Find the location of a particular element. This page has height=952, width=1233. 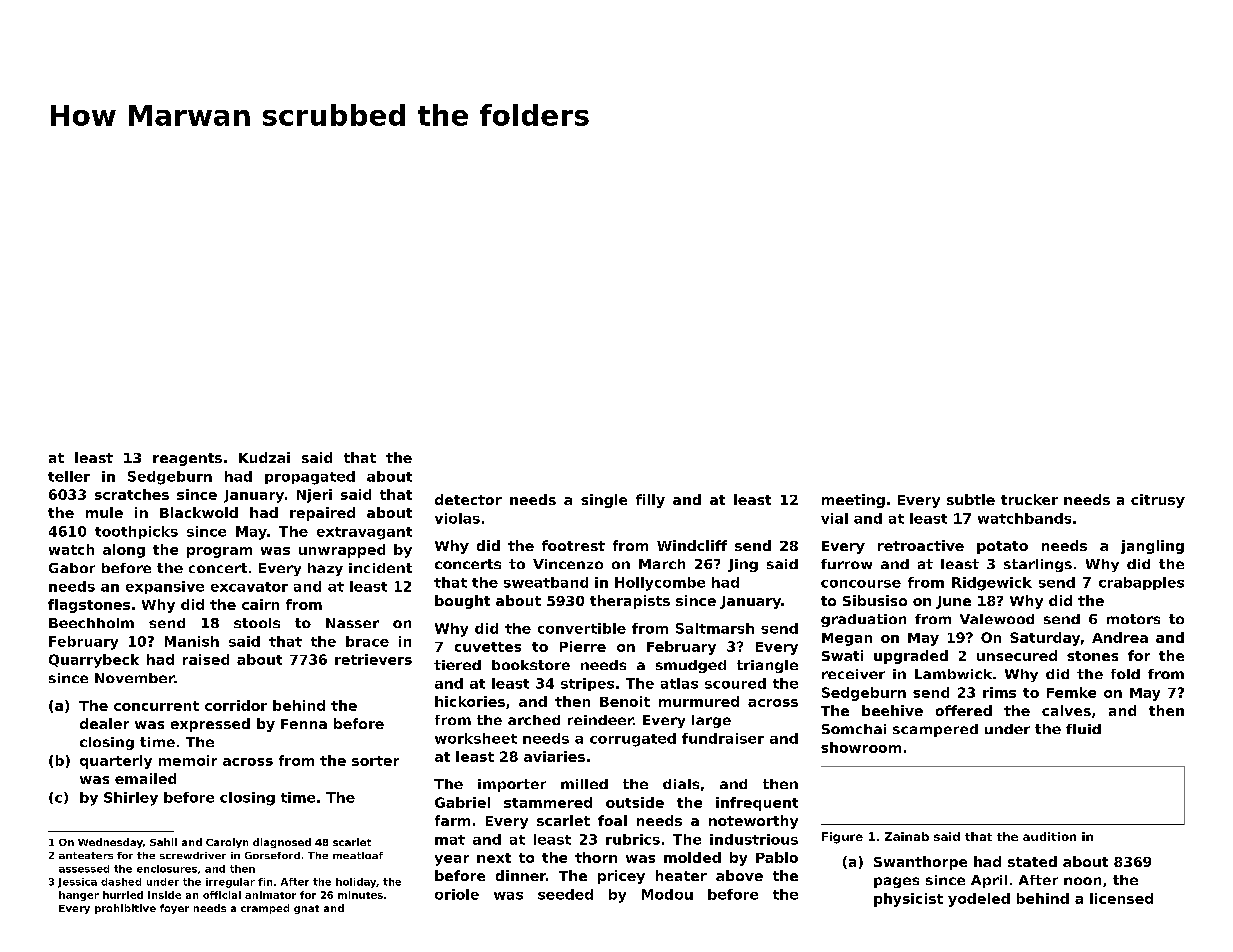

Saturday is located at coordinates (1045, 639).
